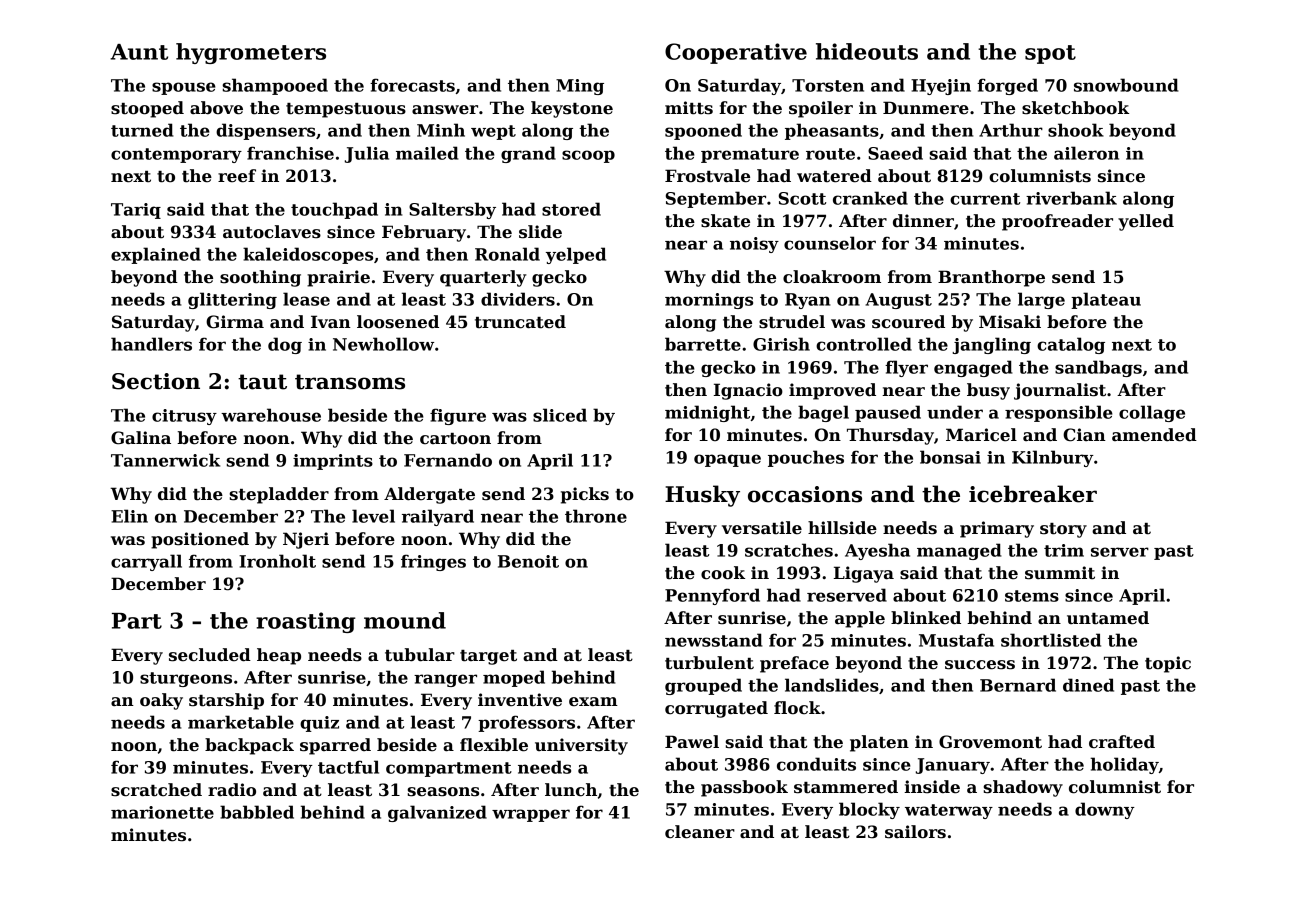 This screenshot has height=924, width=1308. What do you see at coordinates (335, 746) in the screenshot?
I see `sparred` at bounding box center [335, 746].
